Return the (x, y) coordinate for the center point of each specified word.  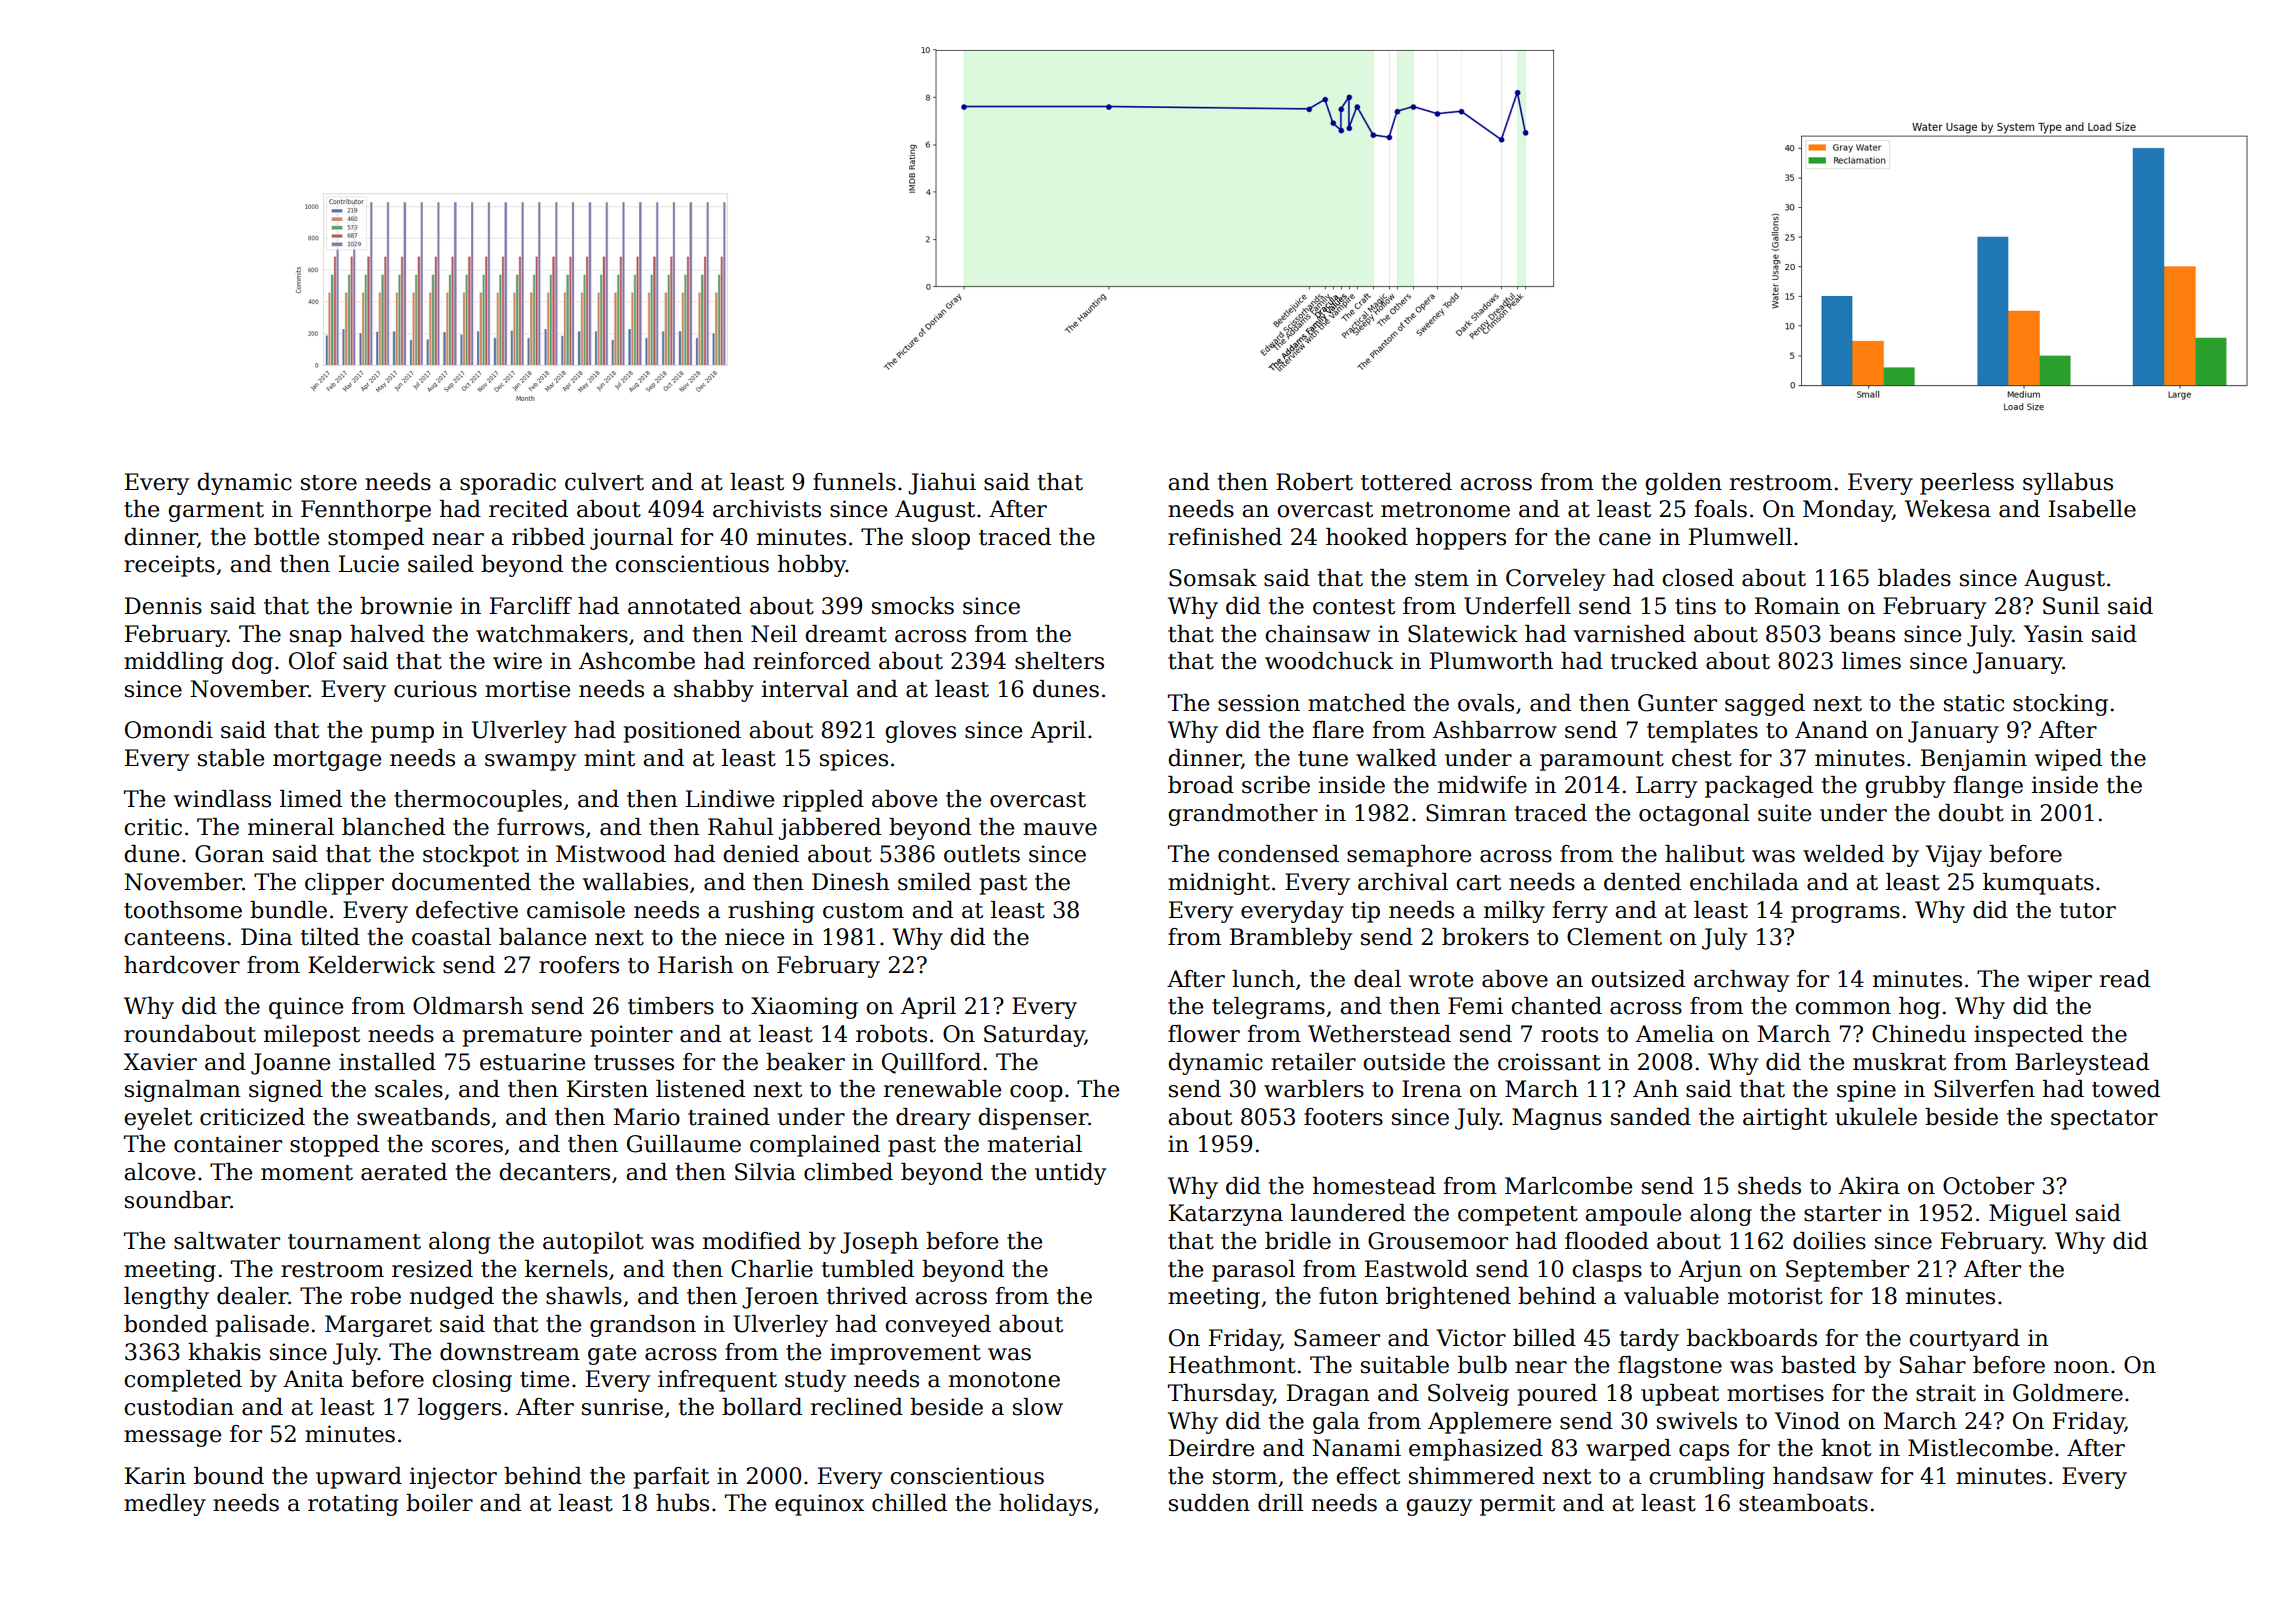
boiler (439, 1503)
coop (1036, 1093)
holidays (1045, 1505)
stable (231, 758)
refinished (1225, 537)
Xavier (160, 1062)
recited (528, 509)
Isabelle (2092, 509)
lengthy (166, 1298)
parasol (1253, 1271)
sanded (1651, 1117)
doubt (1971, 813)
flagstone (1670, 1367)
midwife (1482, 785)
